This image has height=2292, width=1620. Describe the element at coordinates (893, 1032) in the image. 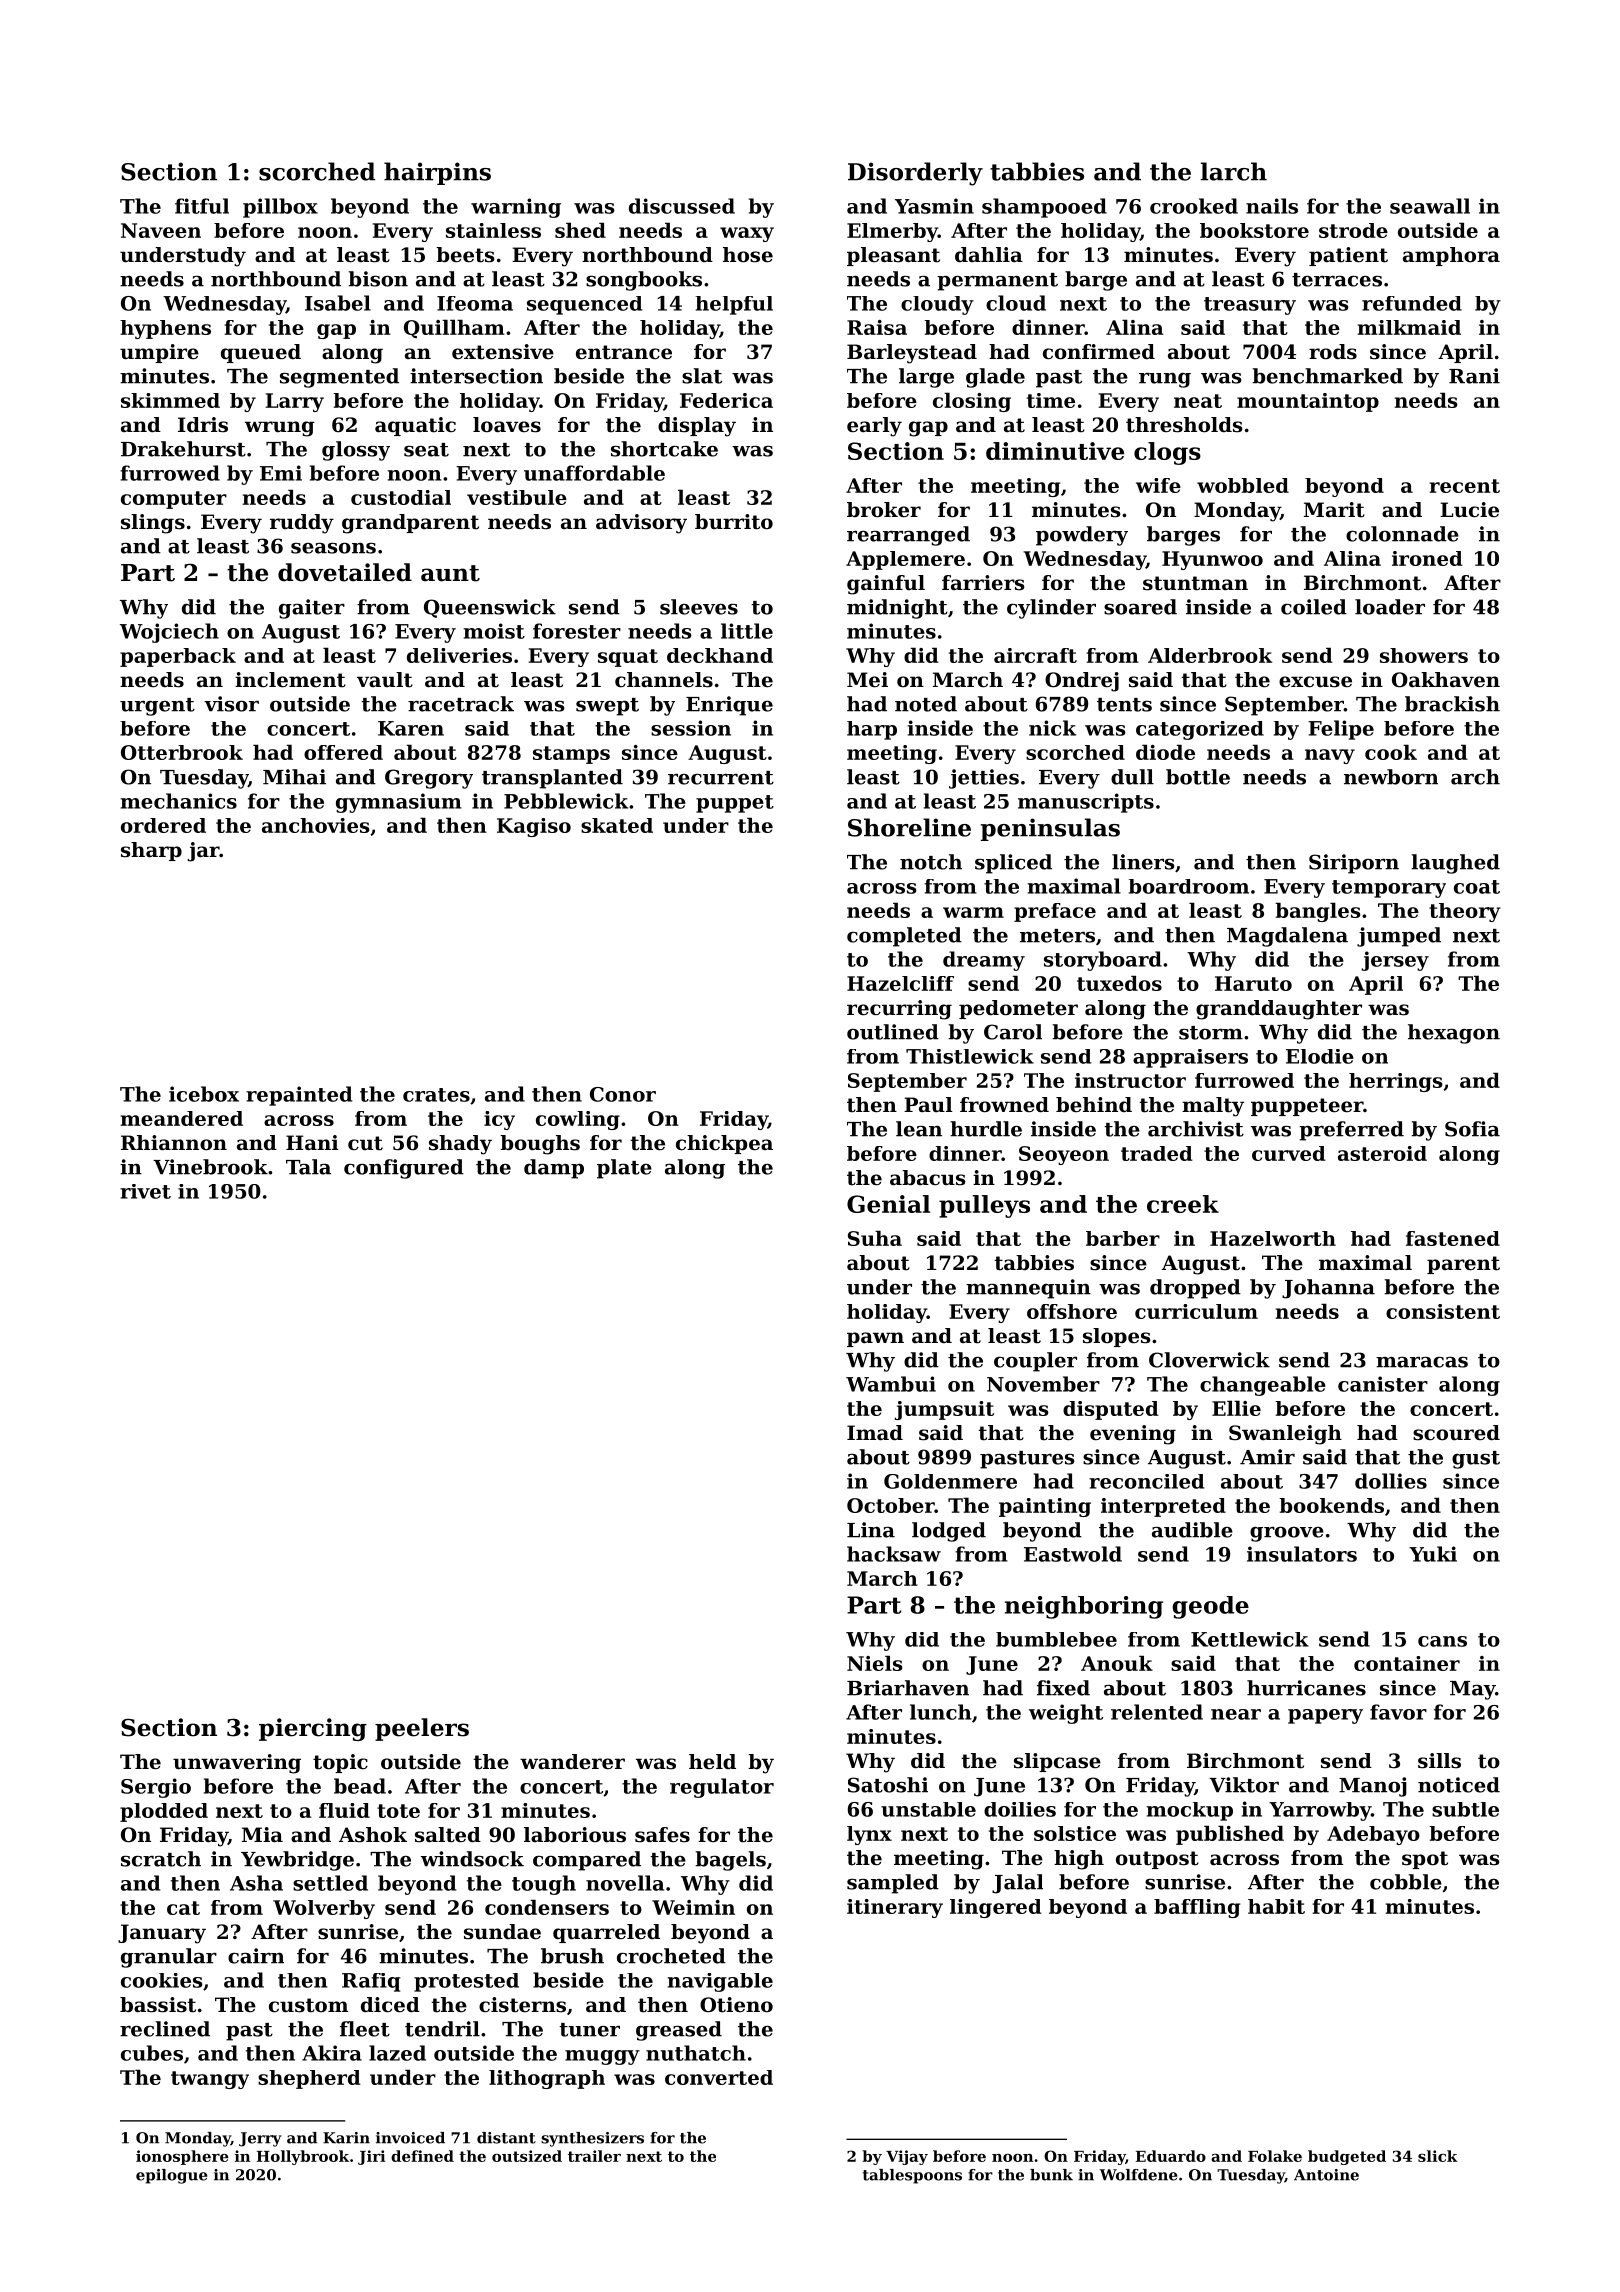

I see `outlined` at that location.
